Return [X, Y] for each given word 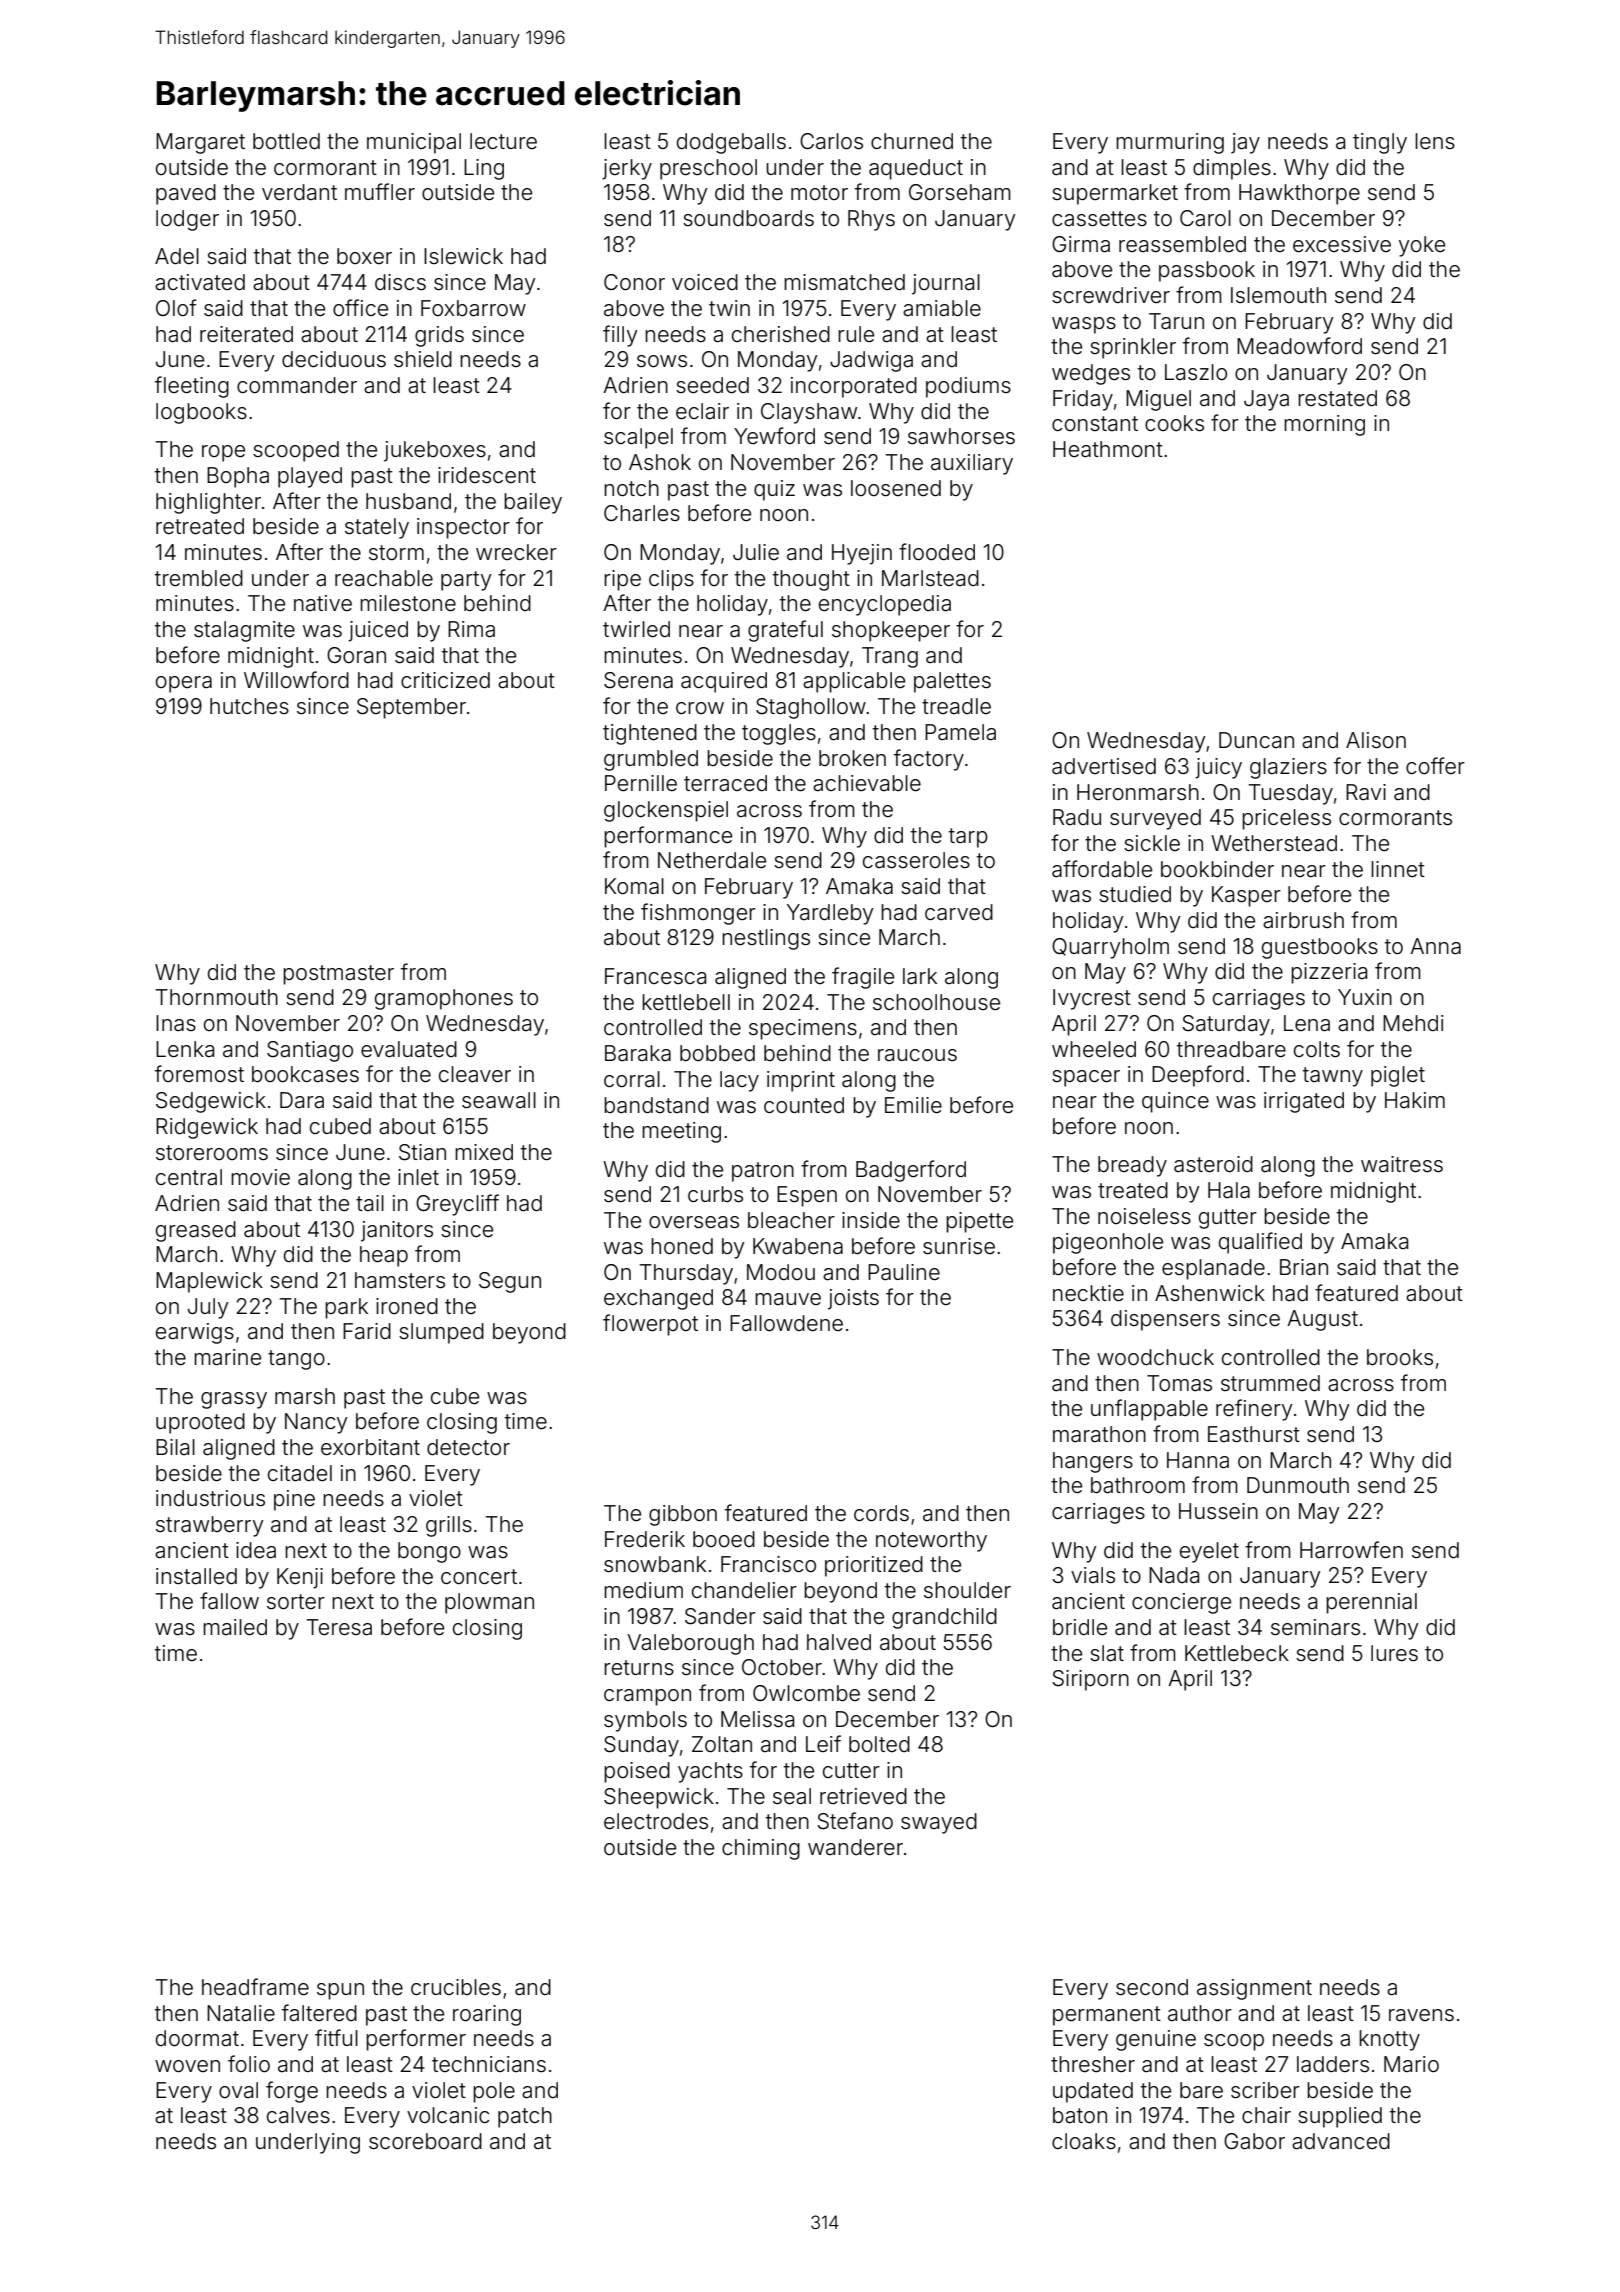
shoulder [967, 1590]
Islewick [463, 256]
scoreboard [425, 2141]
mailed [235, 1627]
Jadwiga [871, 361]
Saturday [1226, 1025]
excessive [1342, 244]
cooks [1174, 423]
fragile [863, 978]
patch [525, 2117]
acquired [724, 682]
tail [370, 1203]
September [411, 708]
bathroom [1138, 1485]
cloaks [1084, 2141]
